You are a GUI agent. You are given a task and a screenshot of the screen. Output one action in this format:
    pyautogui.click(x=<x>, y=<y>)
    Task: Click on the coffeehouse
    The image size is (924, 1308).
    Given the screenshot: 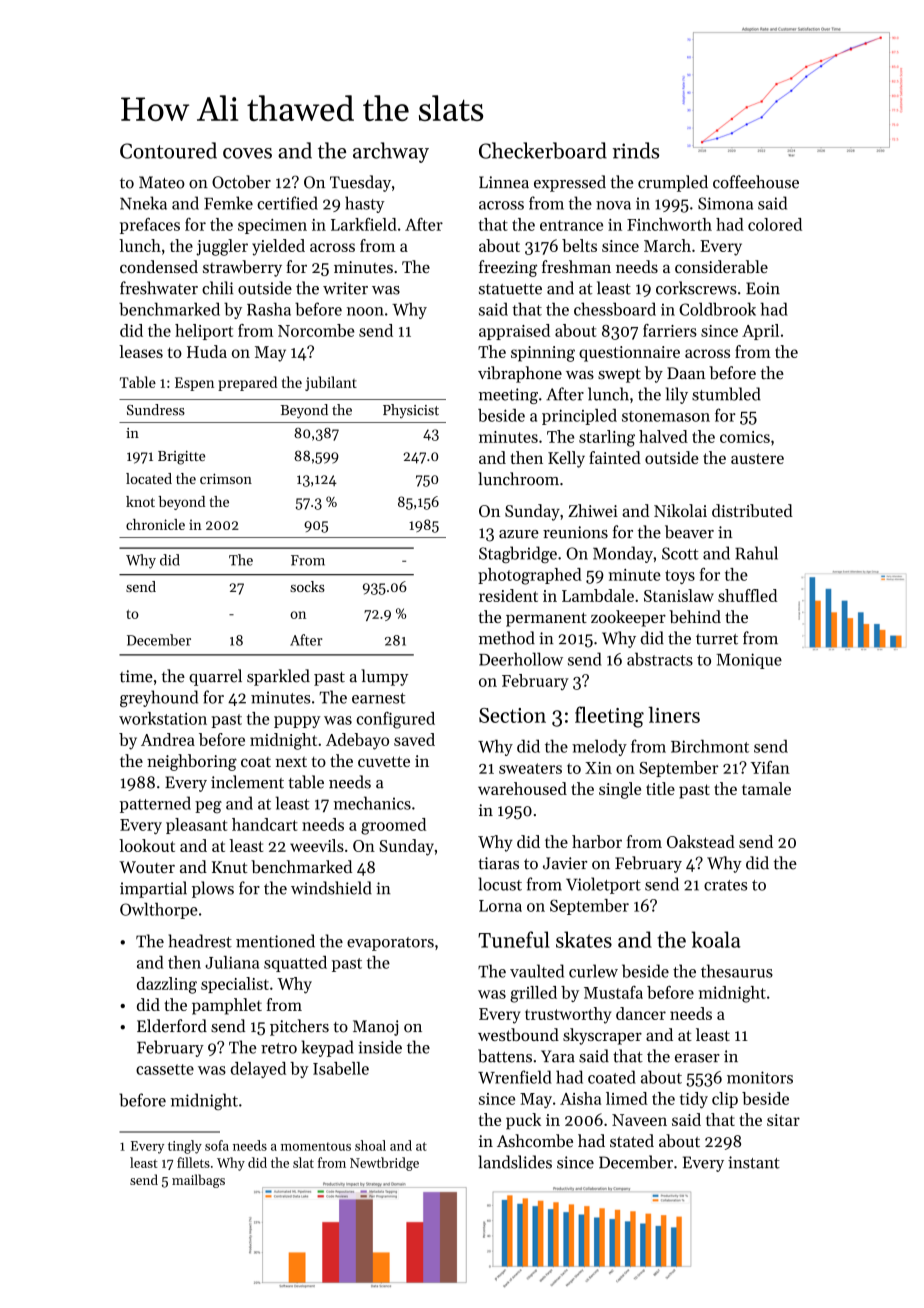 What is the action you would take?
    pyautogui.click(x=756, y=182)
